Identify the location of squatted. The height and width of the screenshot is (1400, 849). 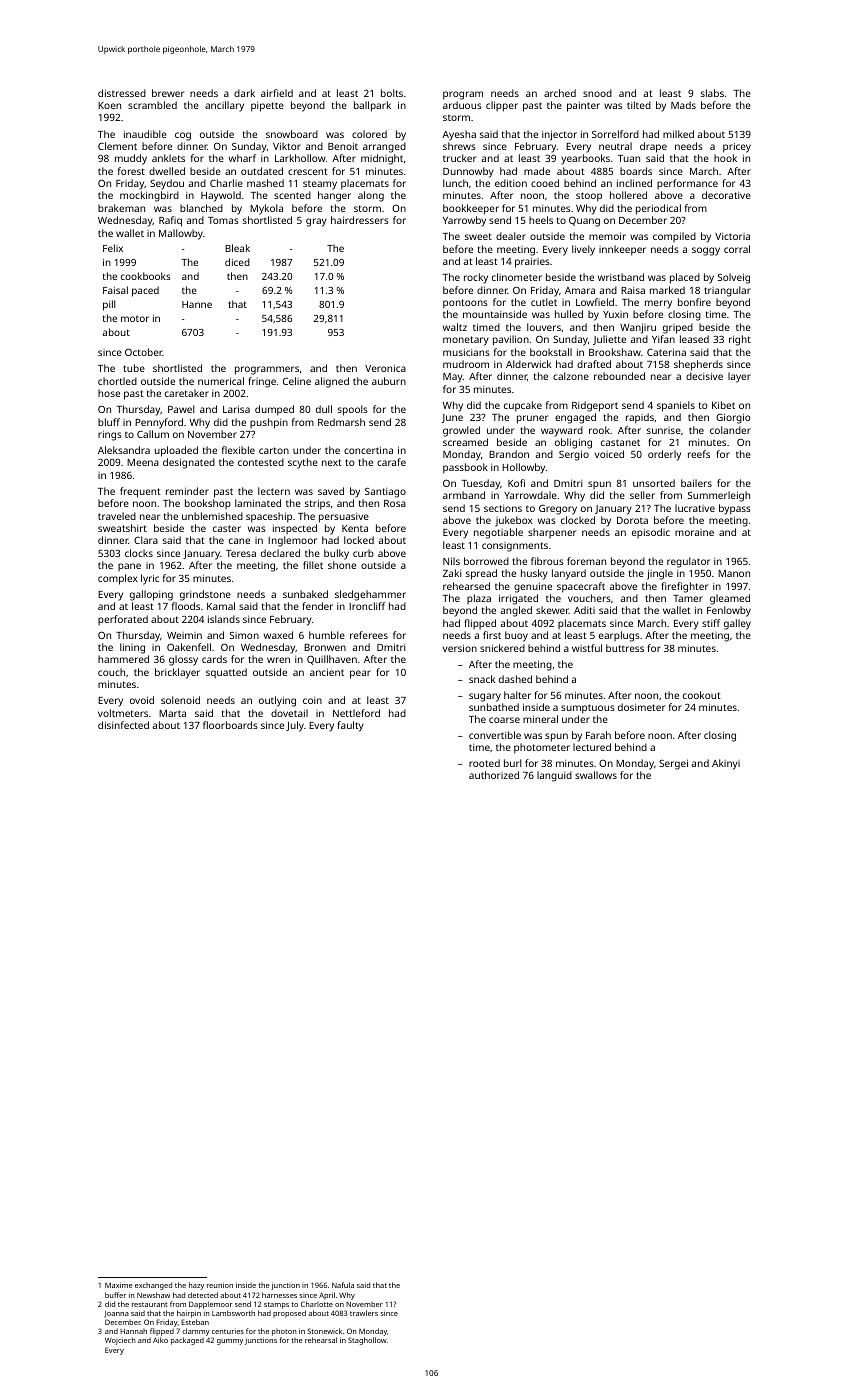
(226, 673).
